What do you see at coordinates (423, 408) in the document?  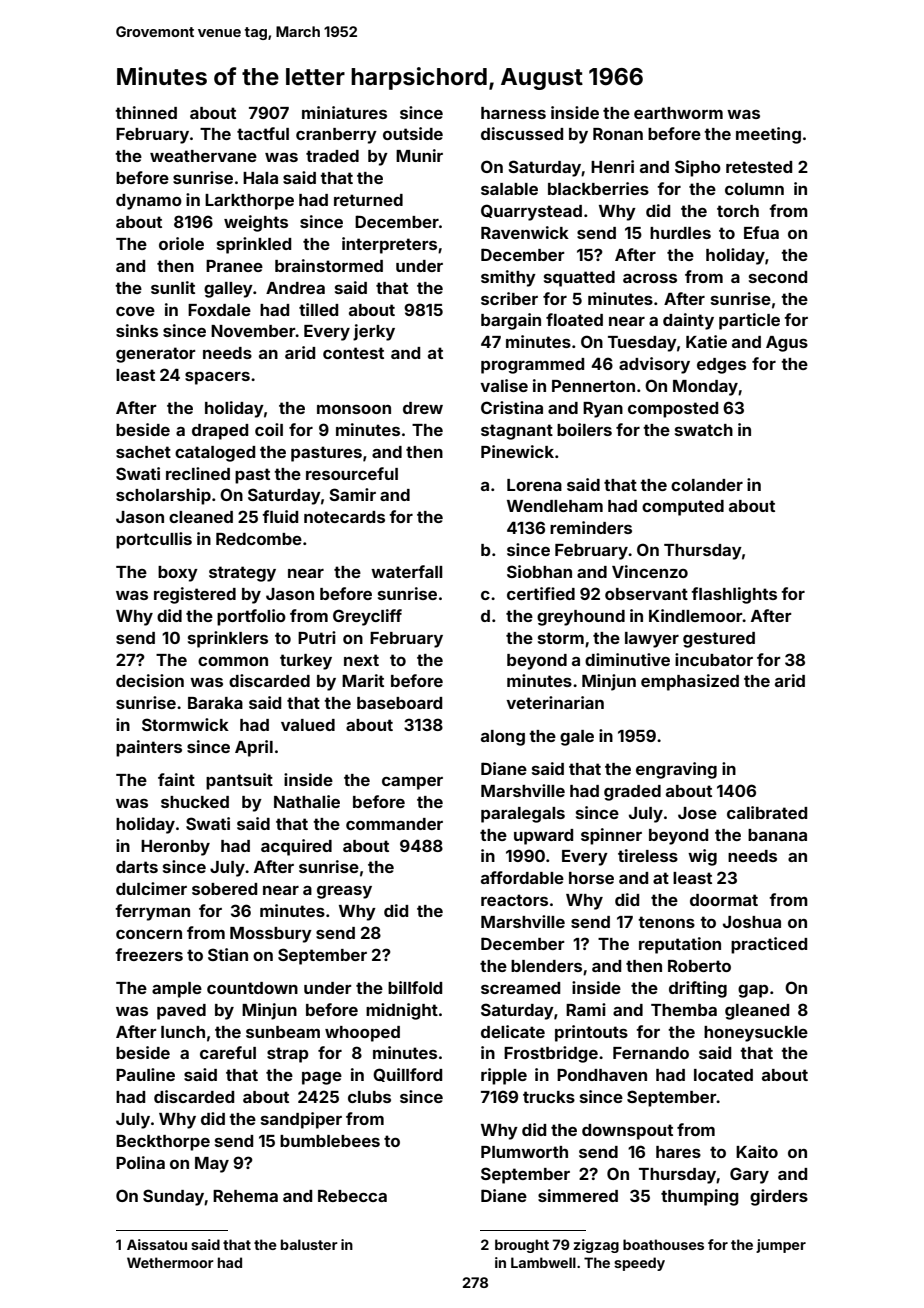 I see `drew` at bounding box center [423, 408].
